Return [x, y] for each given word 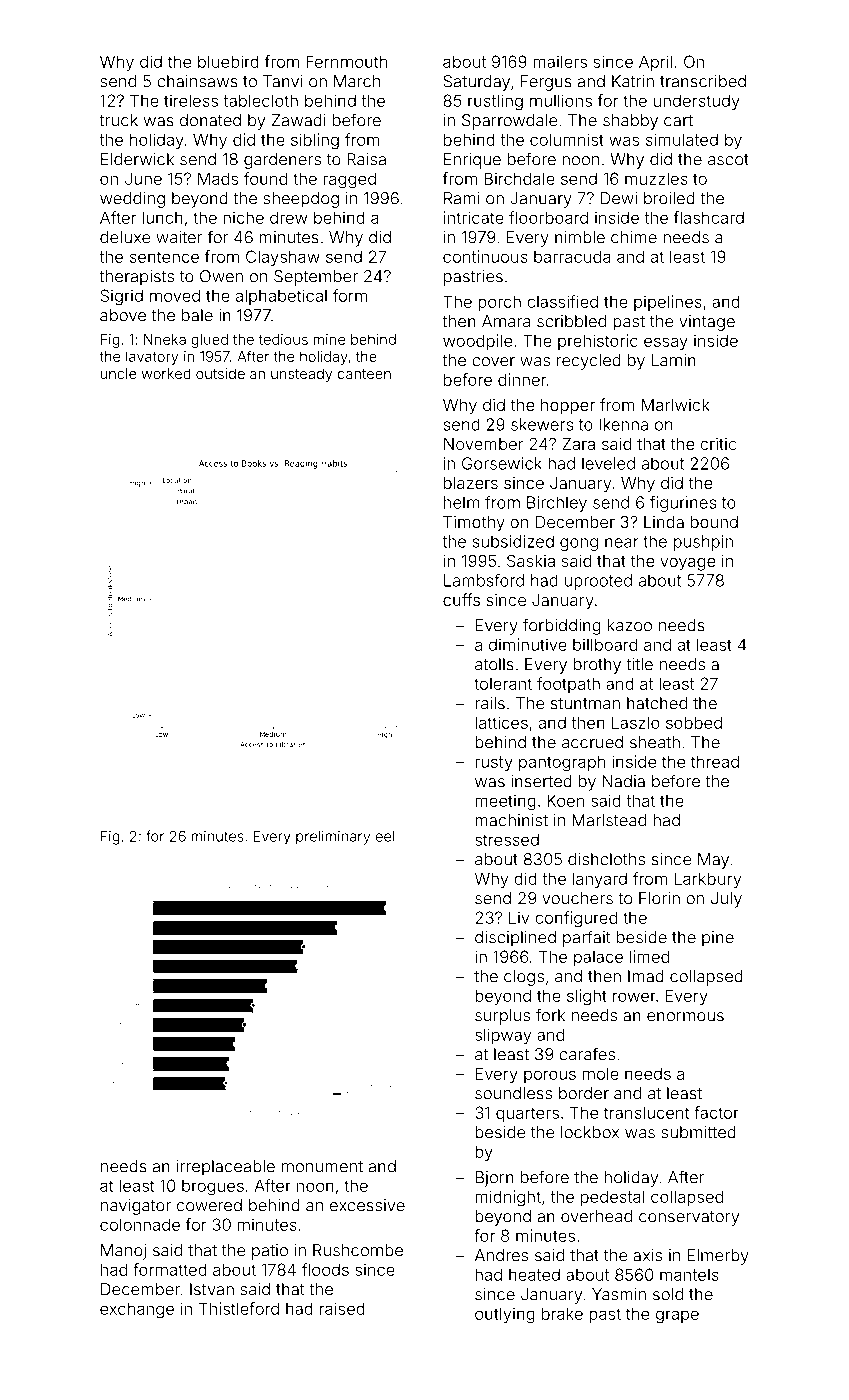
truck [118, 120]
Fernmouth [346, 61]
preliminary [333, 838]
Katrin [633, 81]
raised [342, 1308]
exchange [137, 1310]
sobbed [694, 722]
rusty [494, 763]
